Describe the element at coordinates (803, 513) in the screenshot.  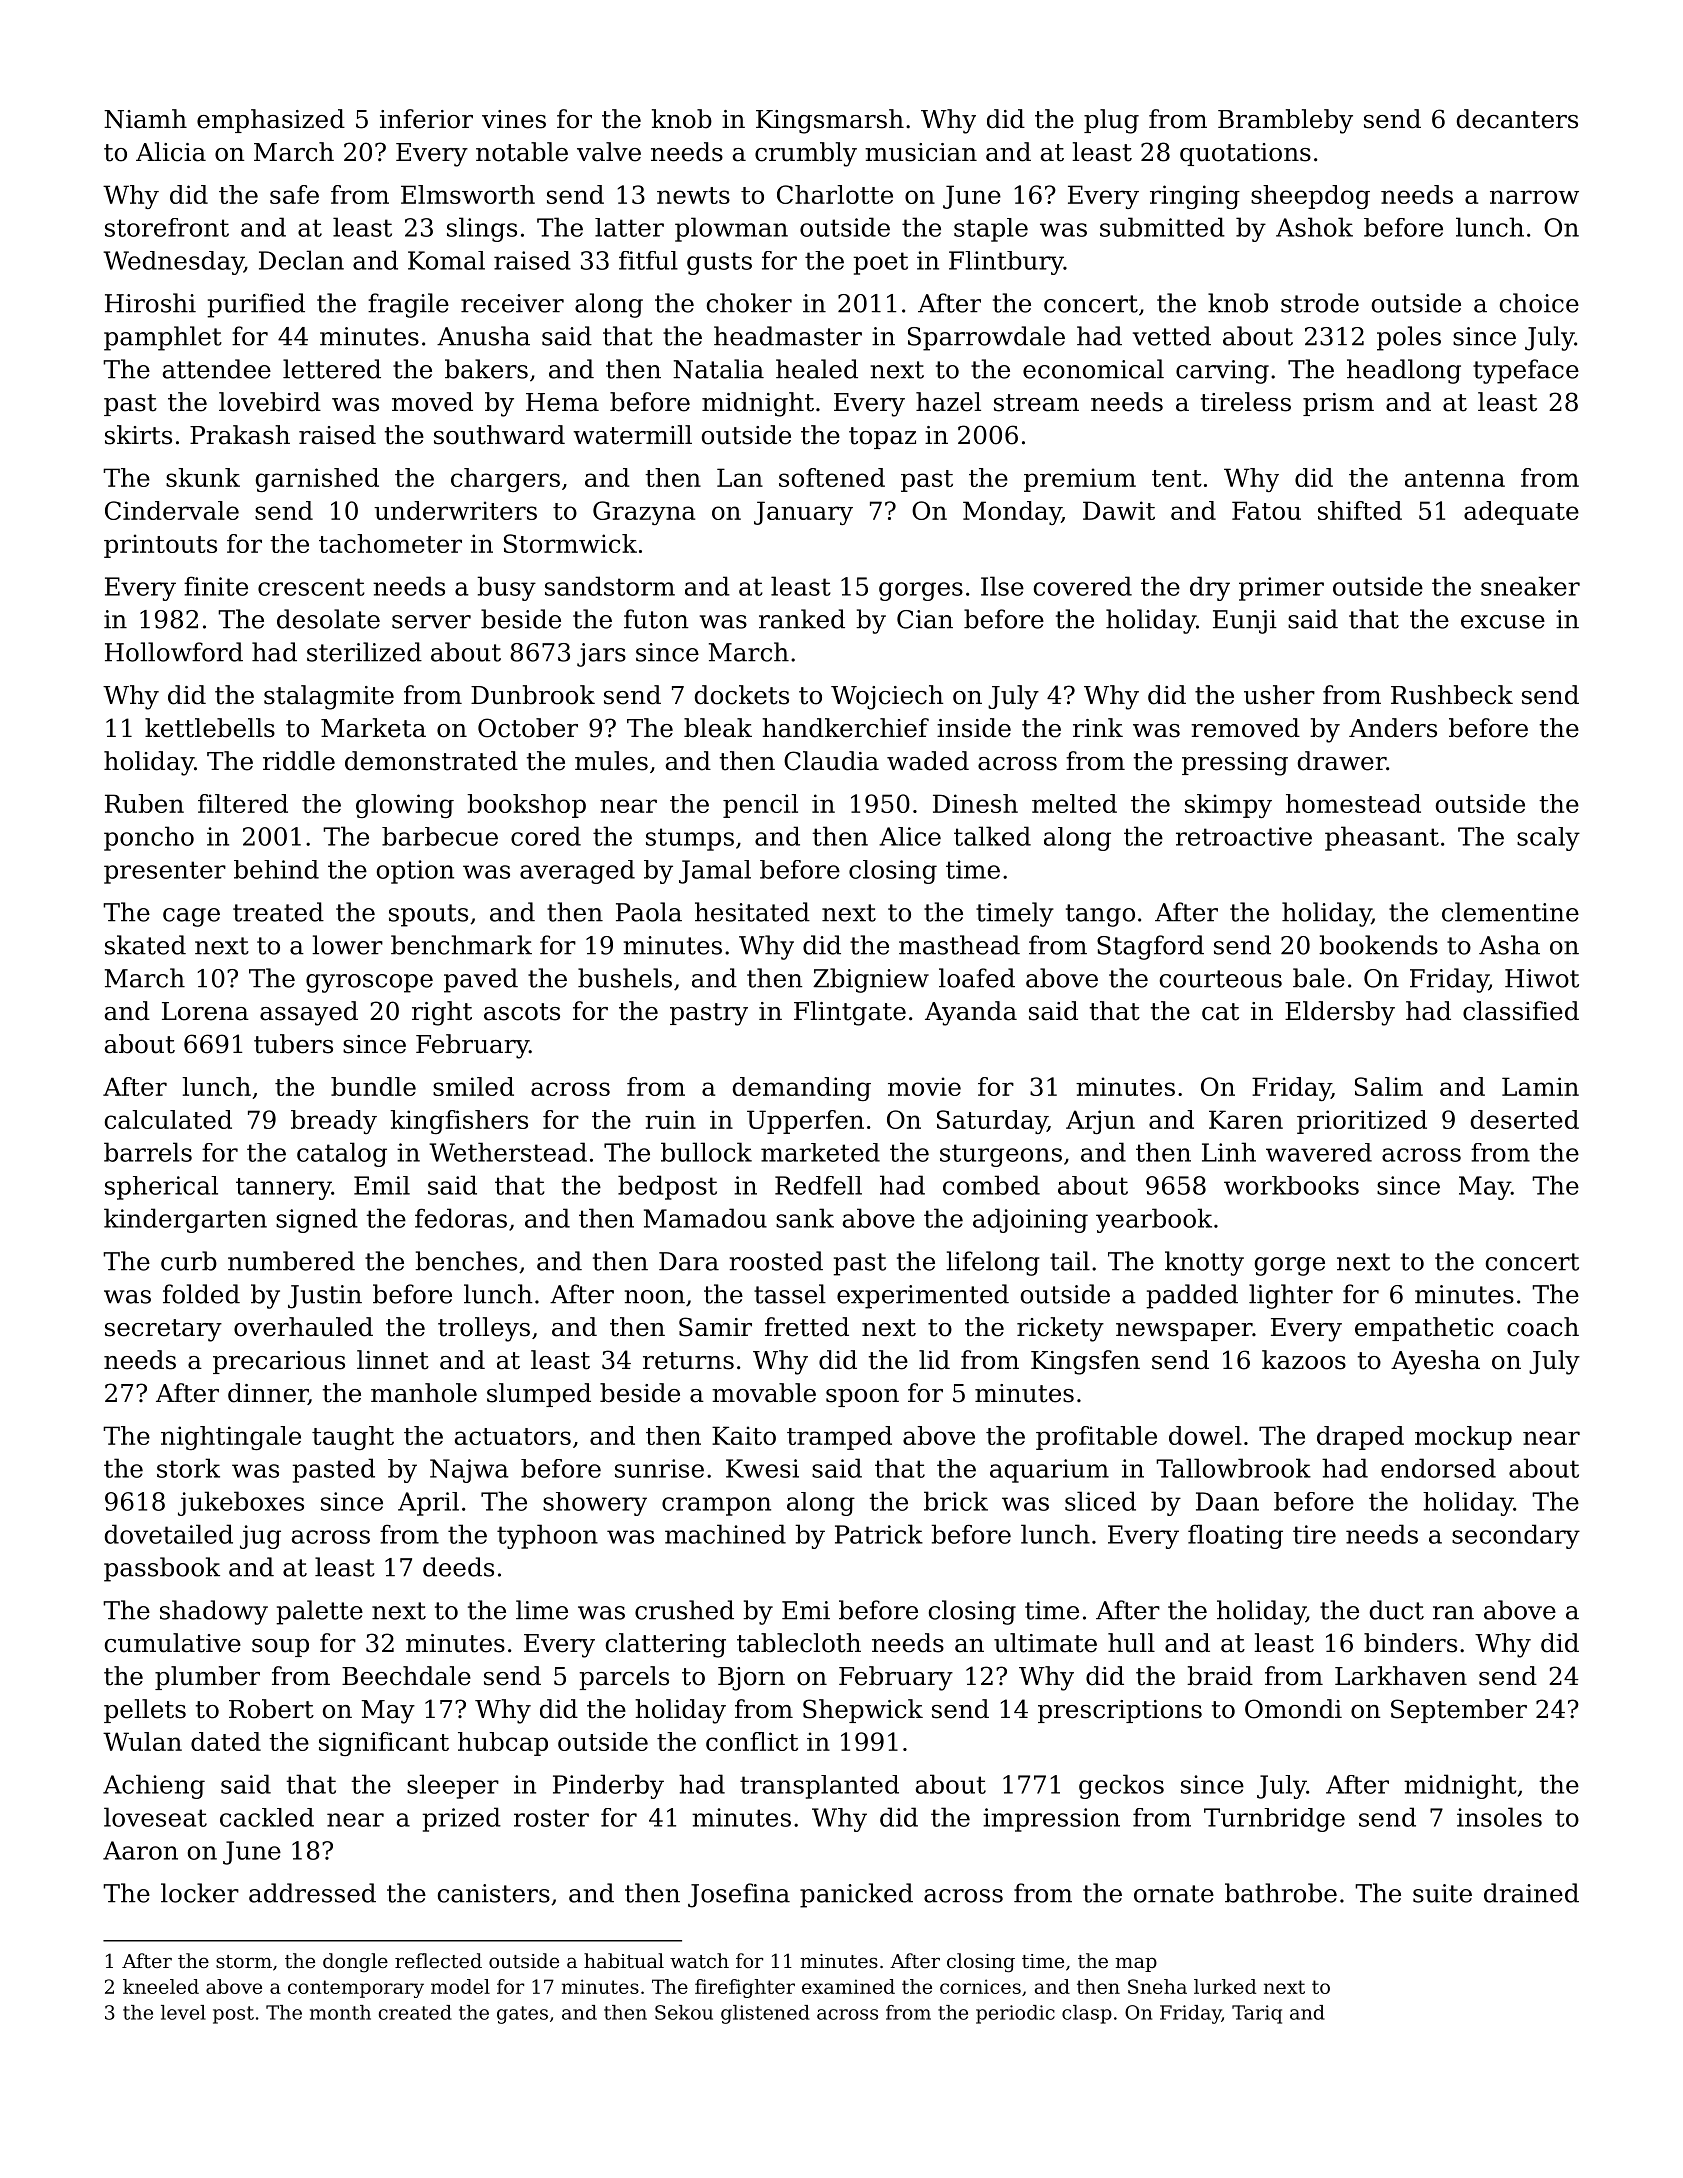
I see `January` at that location.
